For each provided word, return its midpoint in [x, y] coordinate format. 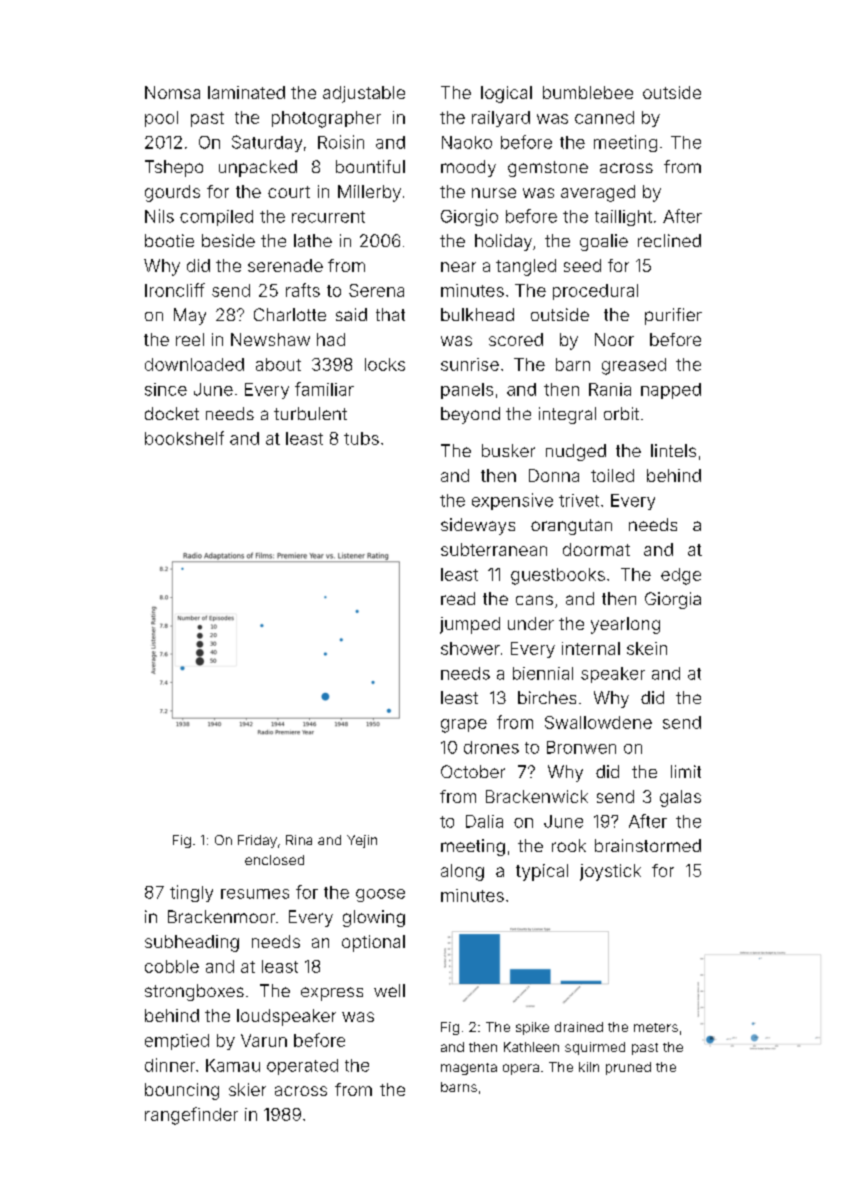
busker [508, 450]
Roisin [341, 142]
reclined [669, 240]
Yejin [362, 841]
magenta [469, 1069]
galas [680, 798]
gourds [172, 193]
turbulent [310, 413]
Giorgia [673, 600]
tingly [191, 893]
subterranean [494, 549]
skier [247, 1089]
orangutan [571, 527]
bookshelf [184, 438]
